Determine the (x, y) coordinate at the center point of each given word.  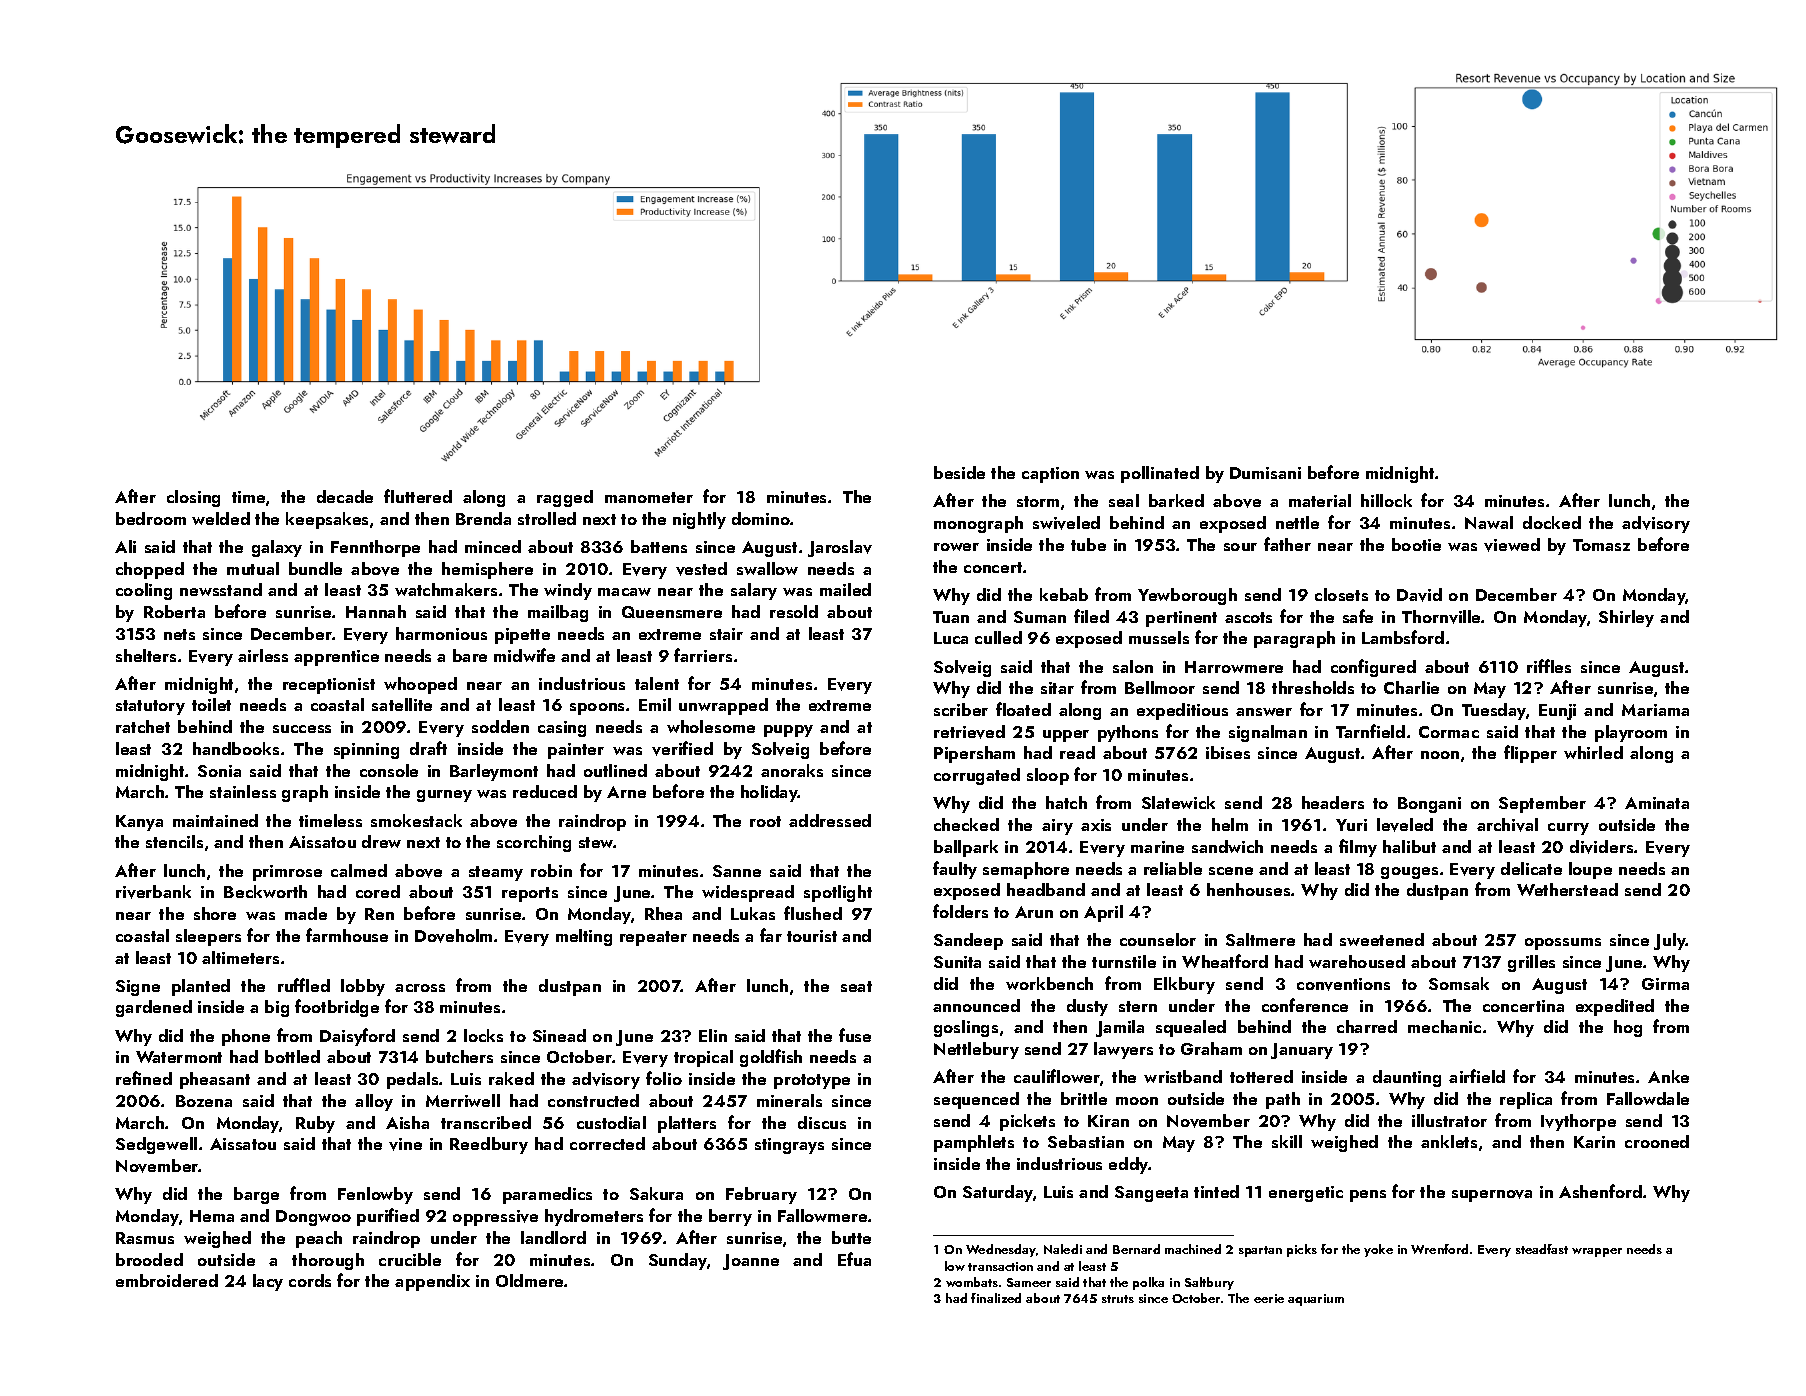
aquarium (1316, 1300)
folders (960, 911)
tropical (703, 1058)
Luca (951, 638)
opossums (1563, 944)
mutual (253, 568)
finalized (996, 1298)
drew (381, 841)
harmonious (441, 633)
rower (956, 547)
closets (1341, 594)
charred (1367, 1026)
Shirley (1626, 618)
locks (483, 1035)
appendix (432, 1282)
